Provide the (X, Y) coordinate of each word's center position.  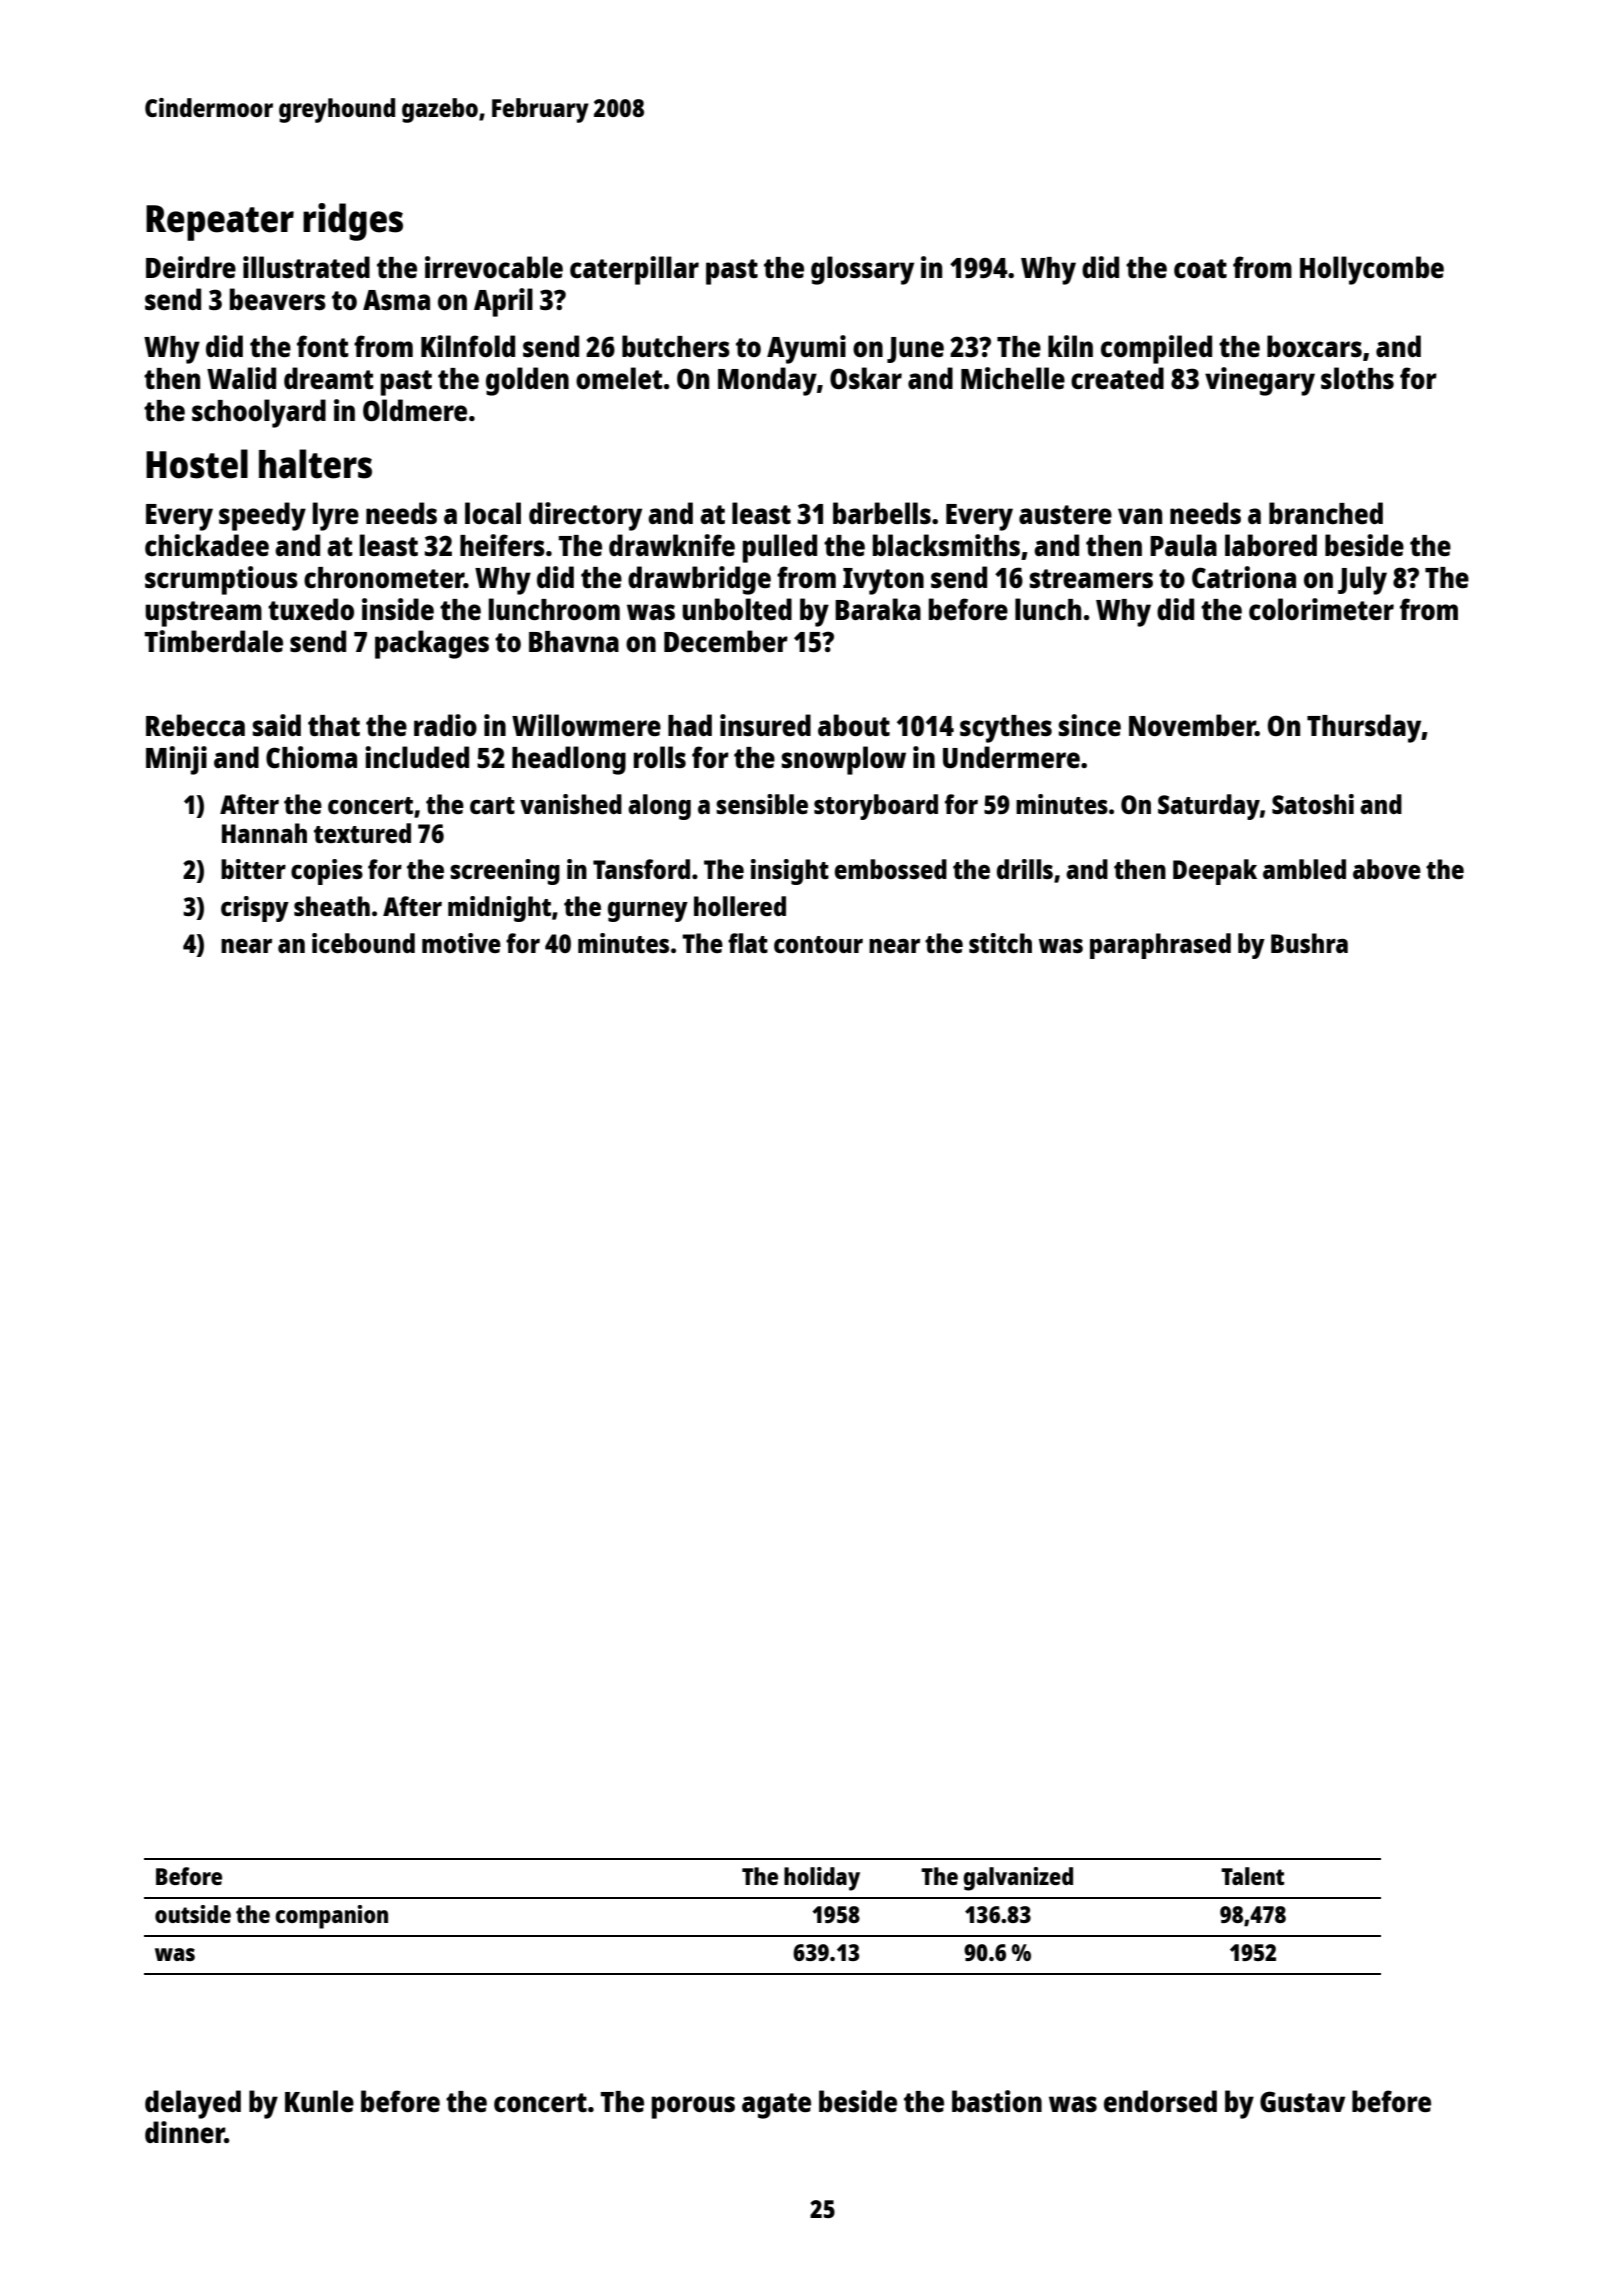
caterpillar (634, 270)
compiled (1156, 349)
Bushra (1309, 943)
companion (331, 1917)
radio (445, 725)
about (854, 725)
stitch (1000, 943)
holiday (822, 1879)
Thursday (1364, 728)
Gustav (1302, 2101)
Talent (1252, 1876)
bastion (997, 2101)
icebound (363, 943)
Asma (396, 300)
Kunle (319, 2101)
